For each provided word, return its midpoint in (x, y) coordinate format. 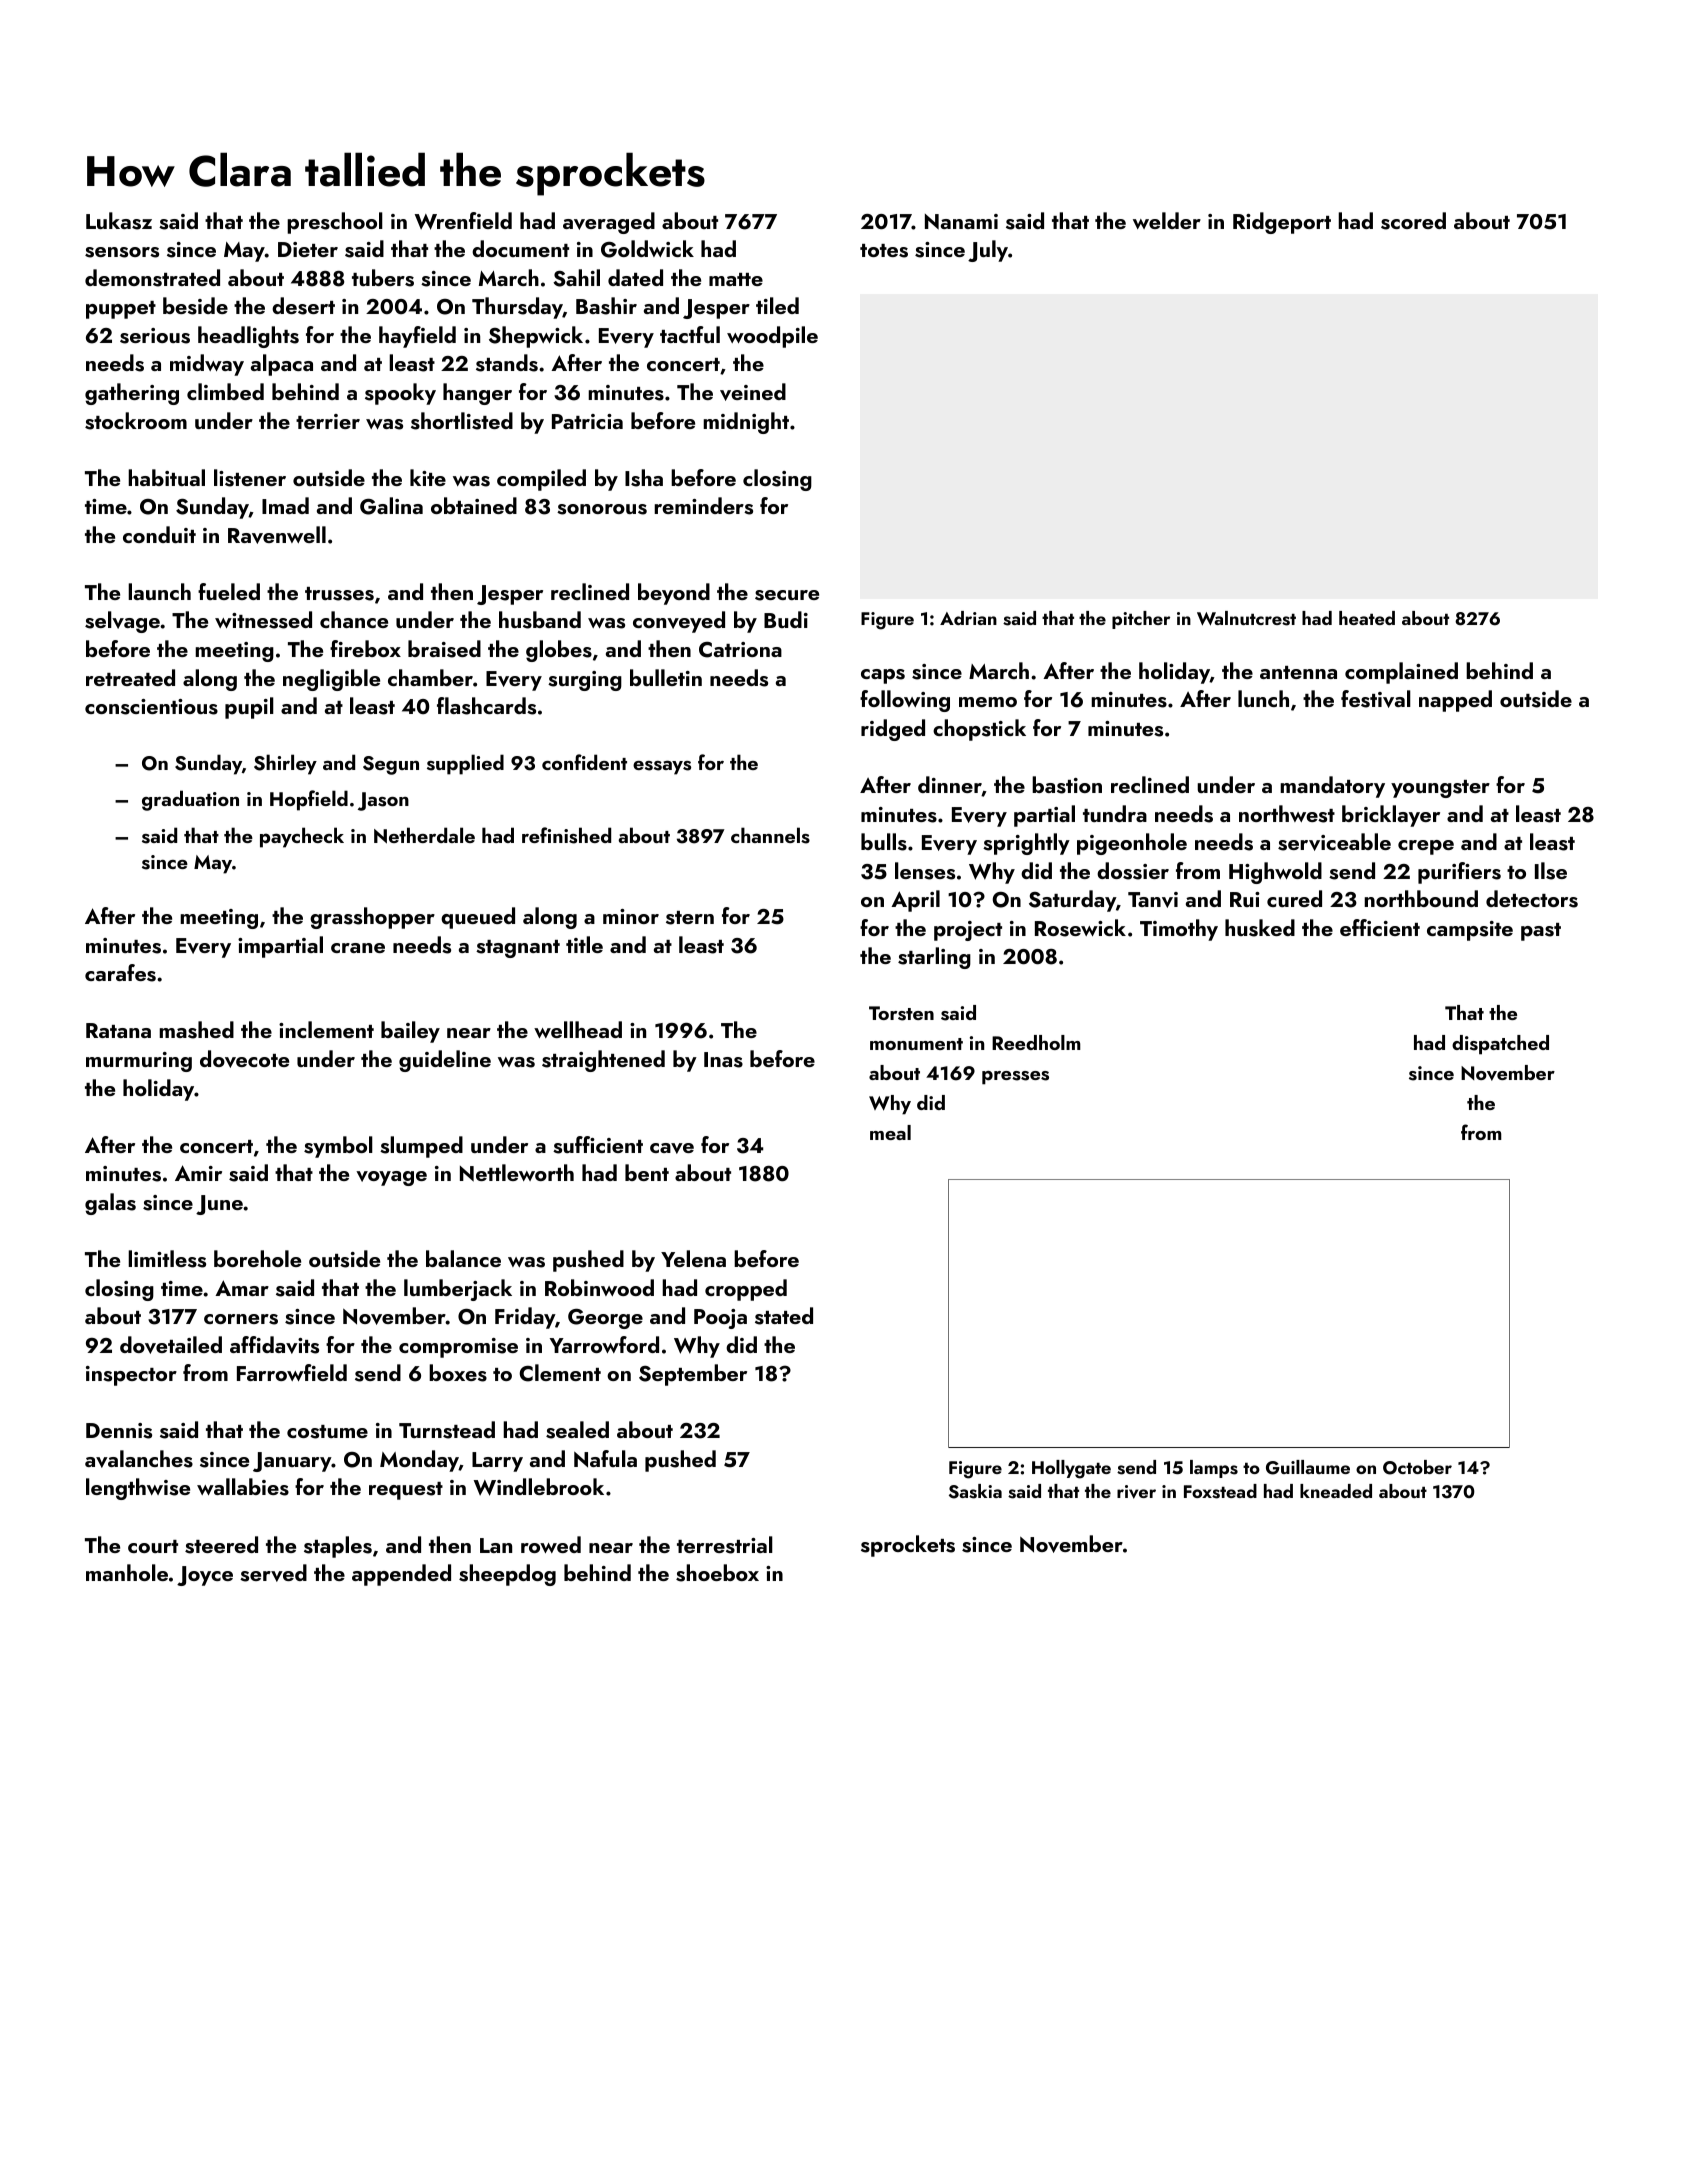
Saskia (975, 1491)
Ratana (118, 1030)
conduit (159, 534)
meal (890, 1132)
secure (787, 595)
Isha (644, 478)
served (273, 1573)
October (1417, 1467)
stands (507, 363)
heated (1367, 618)
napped (1455, 701)
